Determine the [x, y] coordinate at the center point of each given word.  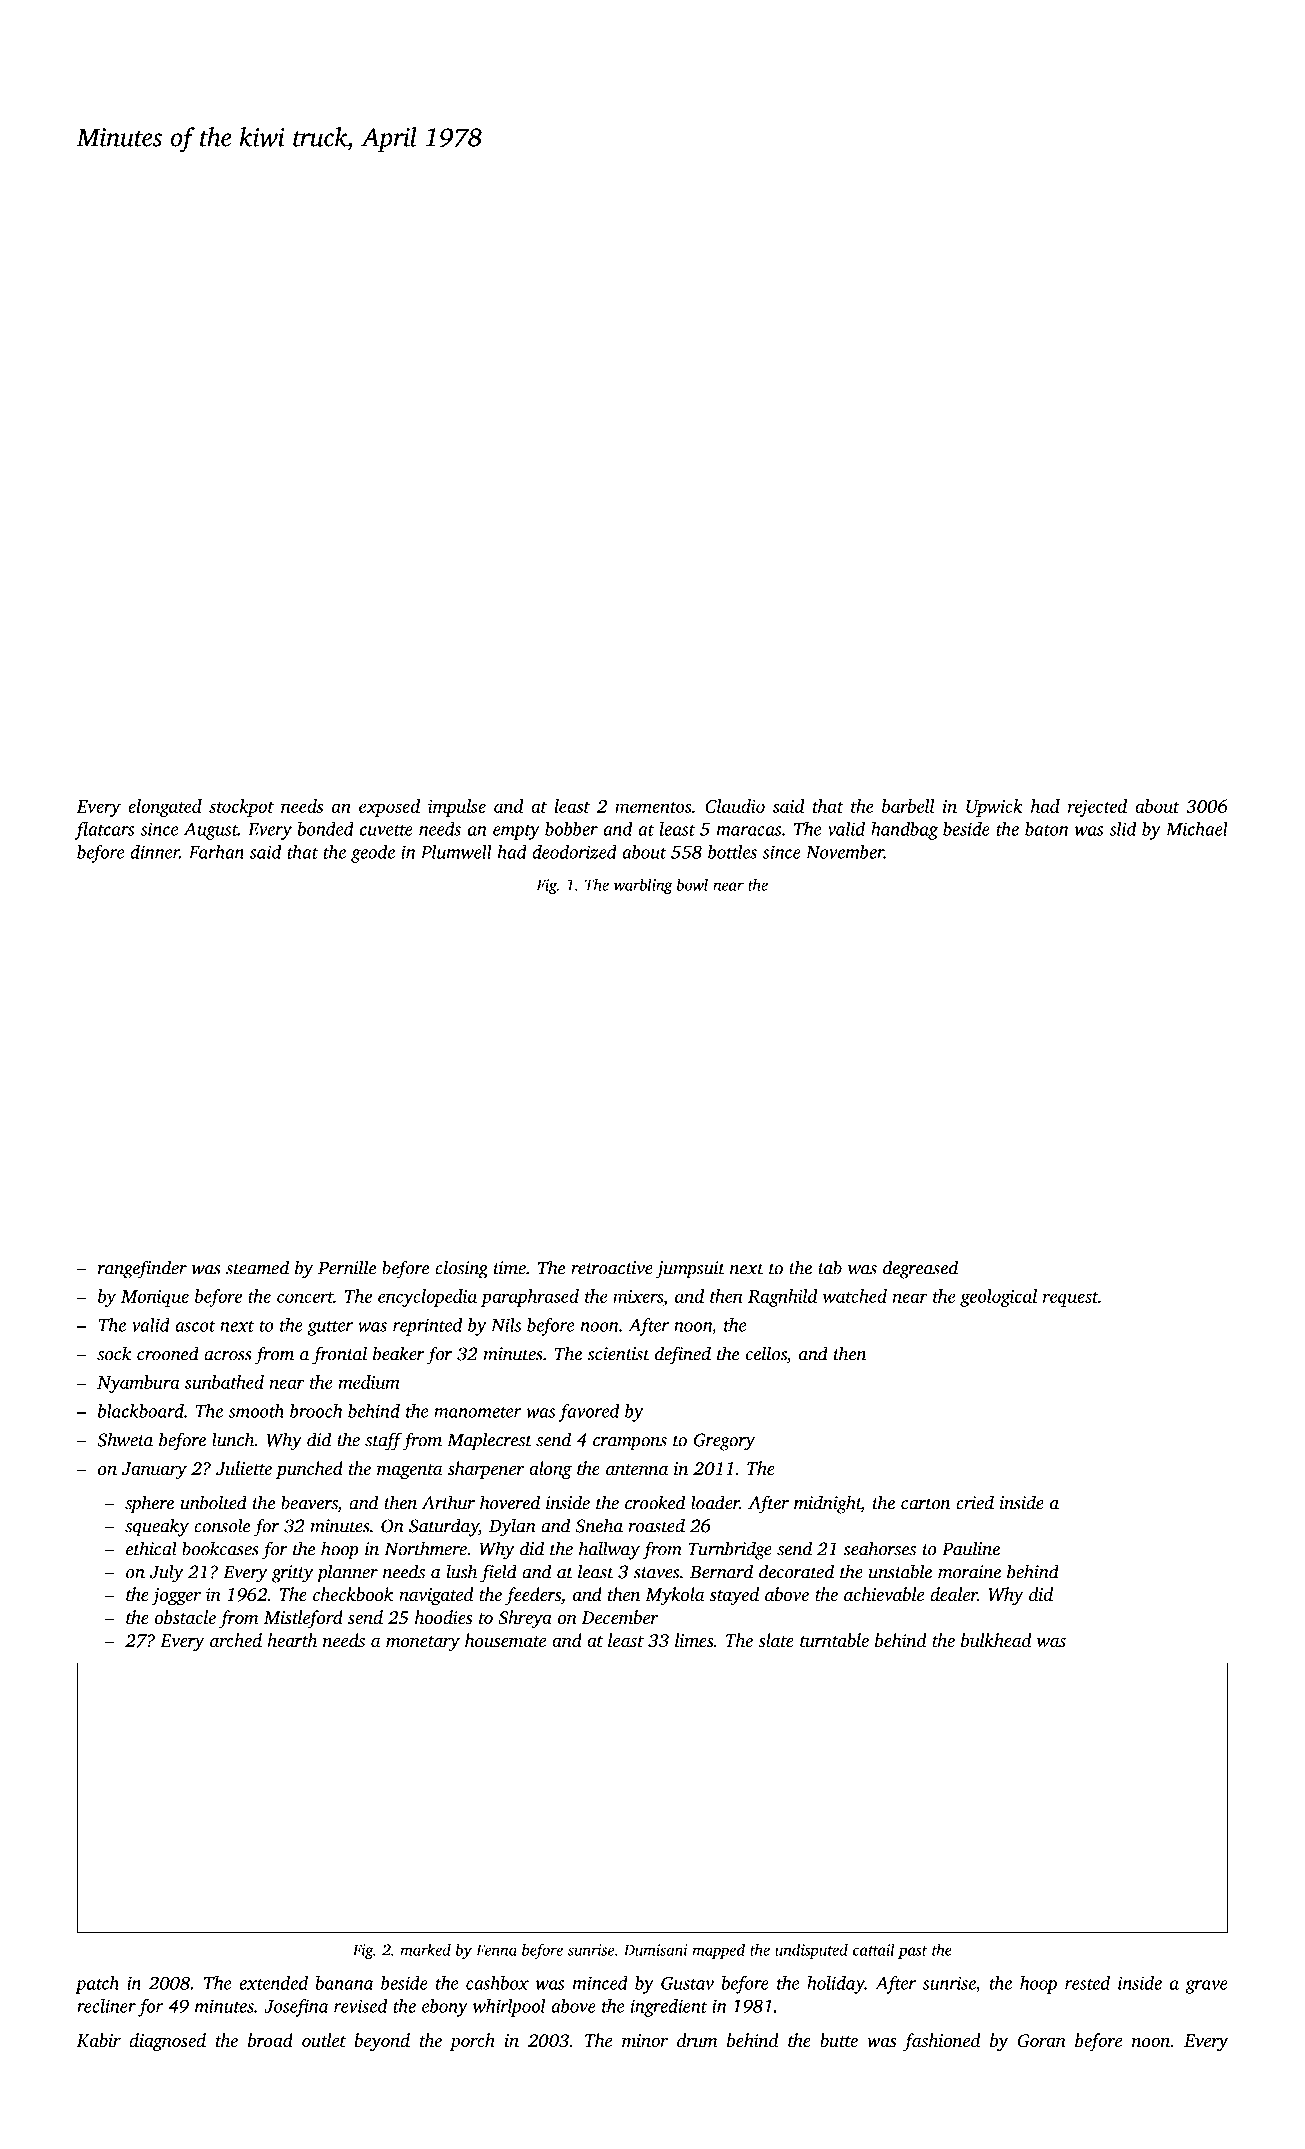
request [1070, 1299]
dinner [155, 852]
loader [715, 1502]
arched [236, 1640]
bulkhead [996, 1640]
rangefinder [142, 1269]
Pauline [971, 1548]
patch [97, 1985]
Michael [1197, 829]
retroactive [612, 1268]
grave [1206, 1987]
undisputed [811, 1951]
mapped [718, 1951]
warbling [643, 886]
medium [369, 1382]
